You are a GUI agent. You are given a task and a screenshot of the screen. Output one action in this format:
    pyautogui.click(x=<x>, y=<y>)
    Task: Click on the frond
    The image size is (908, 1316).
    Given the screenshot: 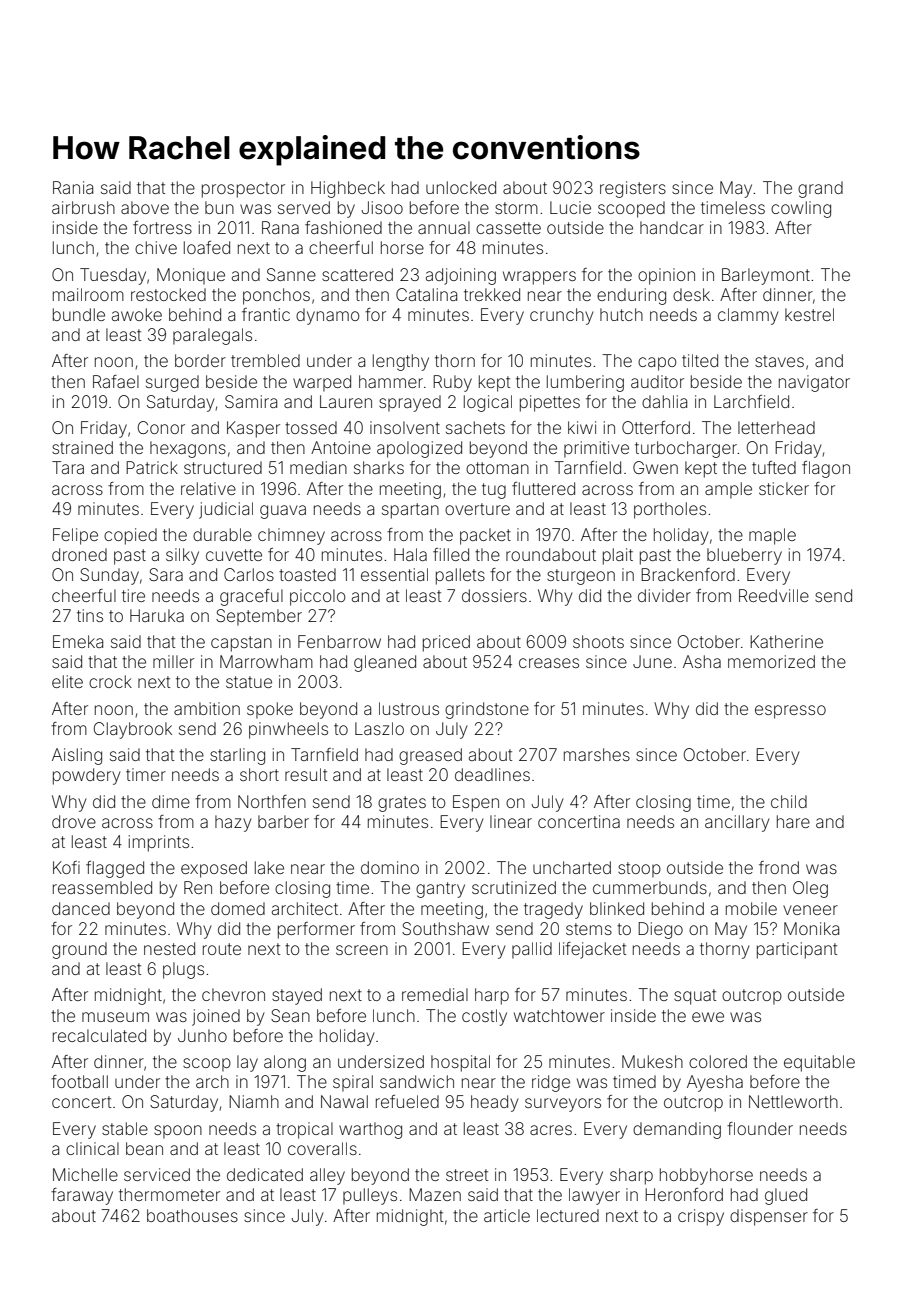 What is the action you would take?
    pyautogui.click(x=779, y=867)
